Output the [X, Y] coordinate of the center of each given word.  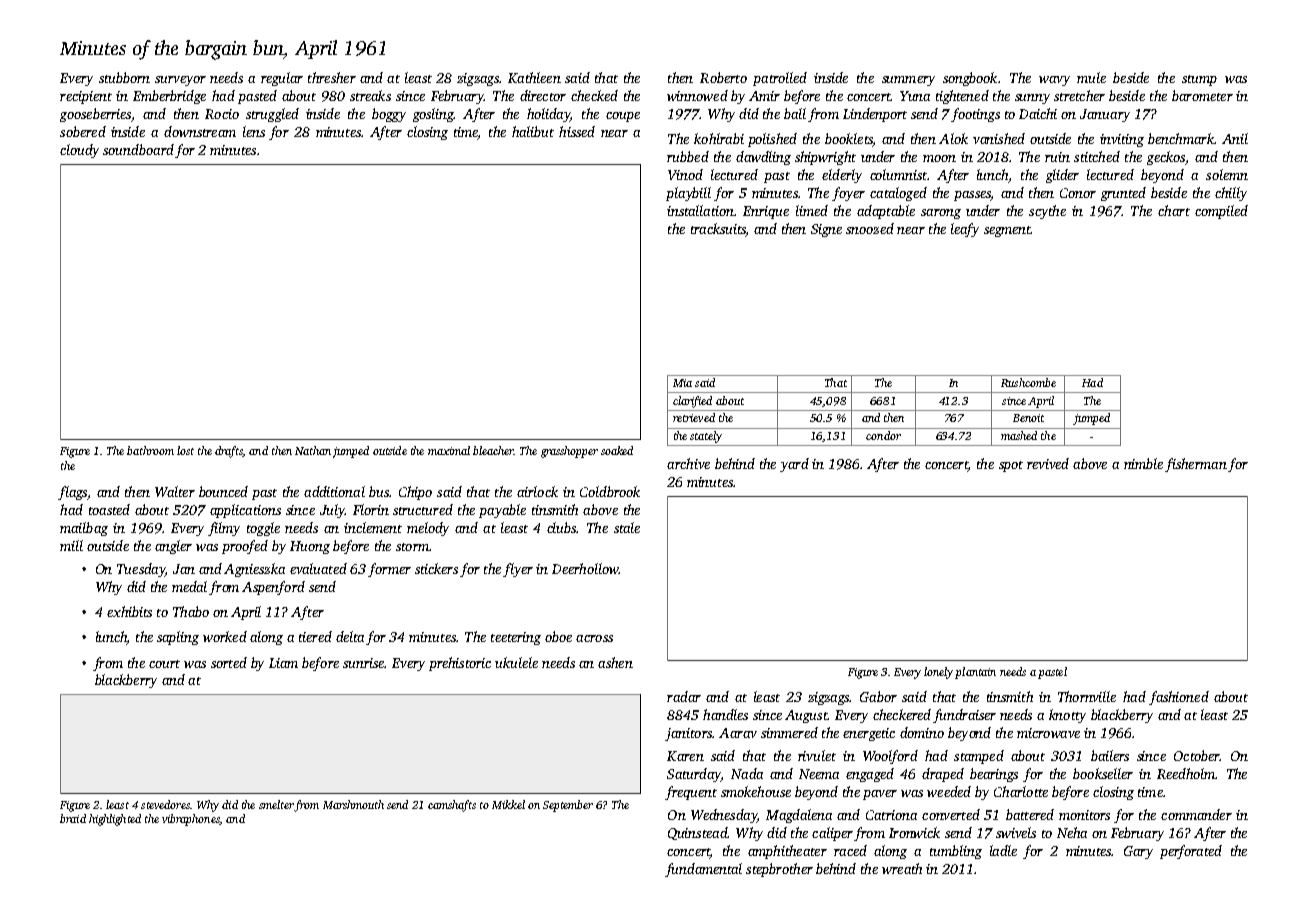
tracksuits [718, 230]
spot [1011, 466]
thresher [332, 77]
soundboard [138, 149]
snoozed [870, 228]
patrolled [780, 79]
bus [379, 491]
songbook [970, 79]
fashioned [1179, 698]
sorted [229, 662]
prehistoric [460, 664]
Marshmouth [353, 804]
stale [627, 527]
